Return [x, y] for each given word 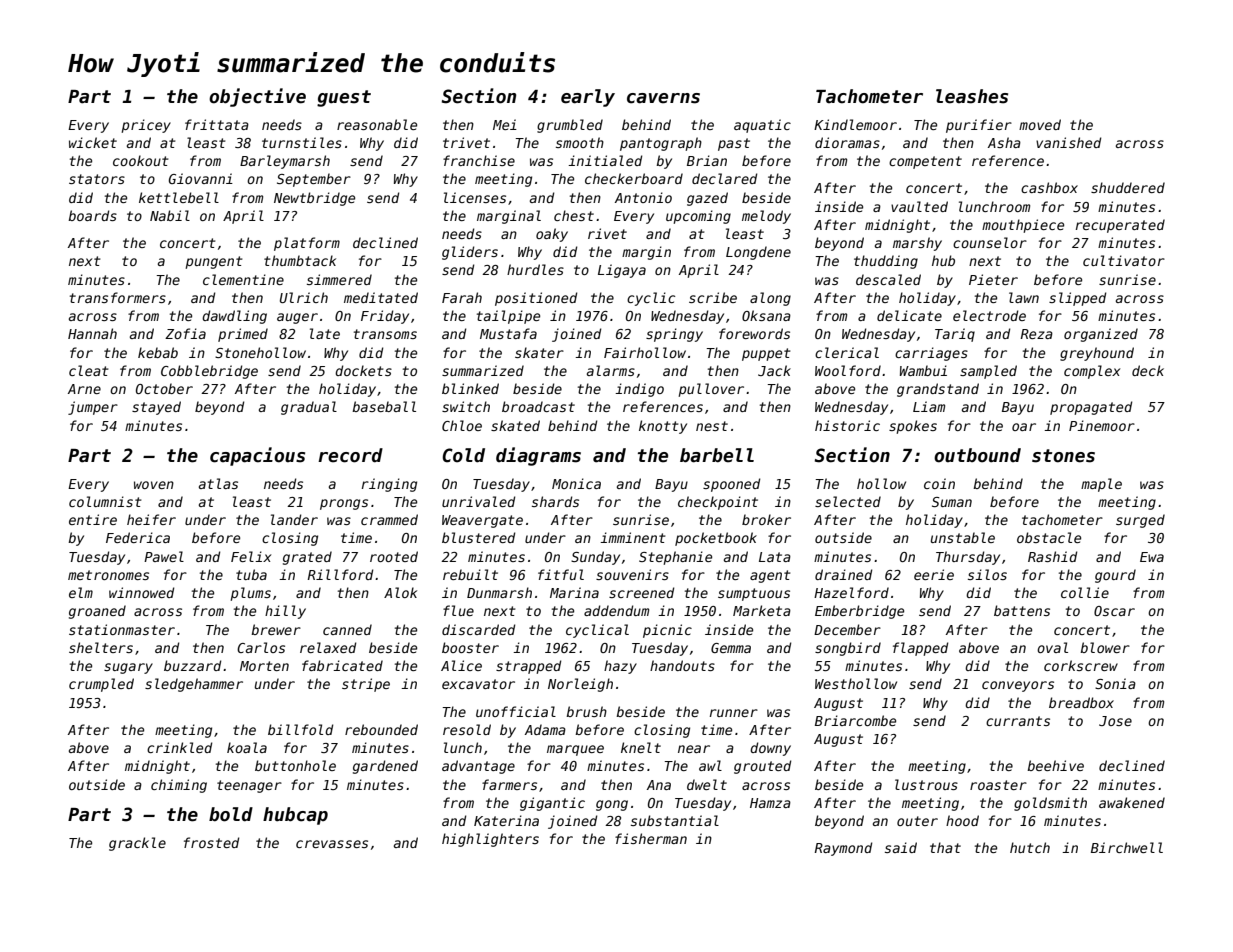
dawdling [234, 317]
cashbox [1049, 187]
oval [1052, 647]
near [694, 749]
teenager [249, 786]
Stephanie [675, 558]
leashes [972, 96]
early [588, 98]
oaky [552, 235]
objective [257, 97]
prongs [344, 504]
